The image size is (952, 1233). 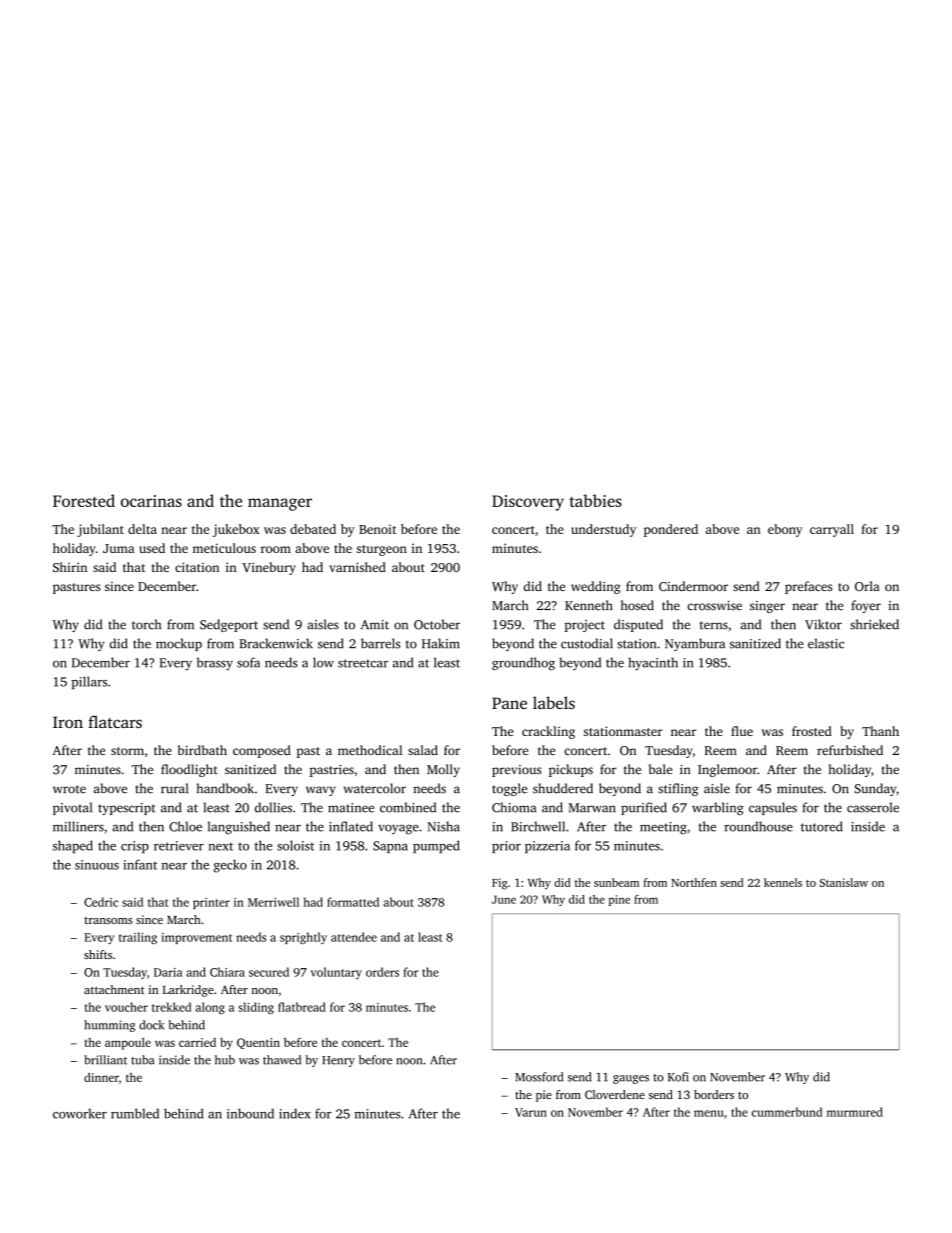 I want to click on Pane, so click(x=509, y=703).
